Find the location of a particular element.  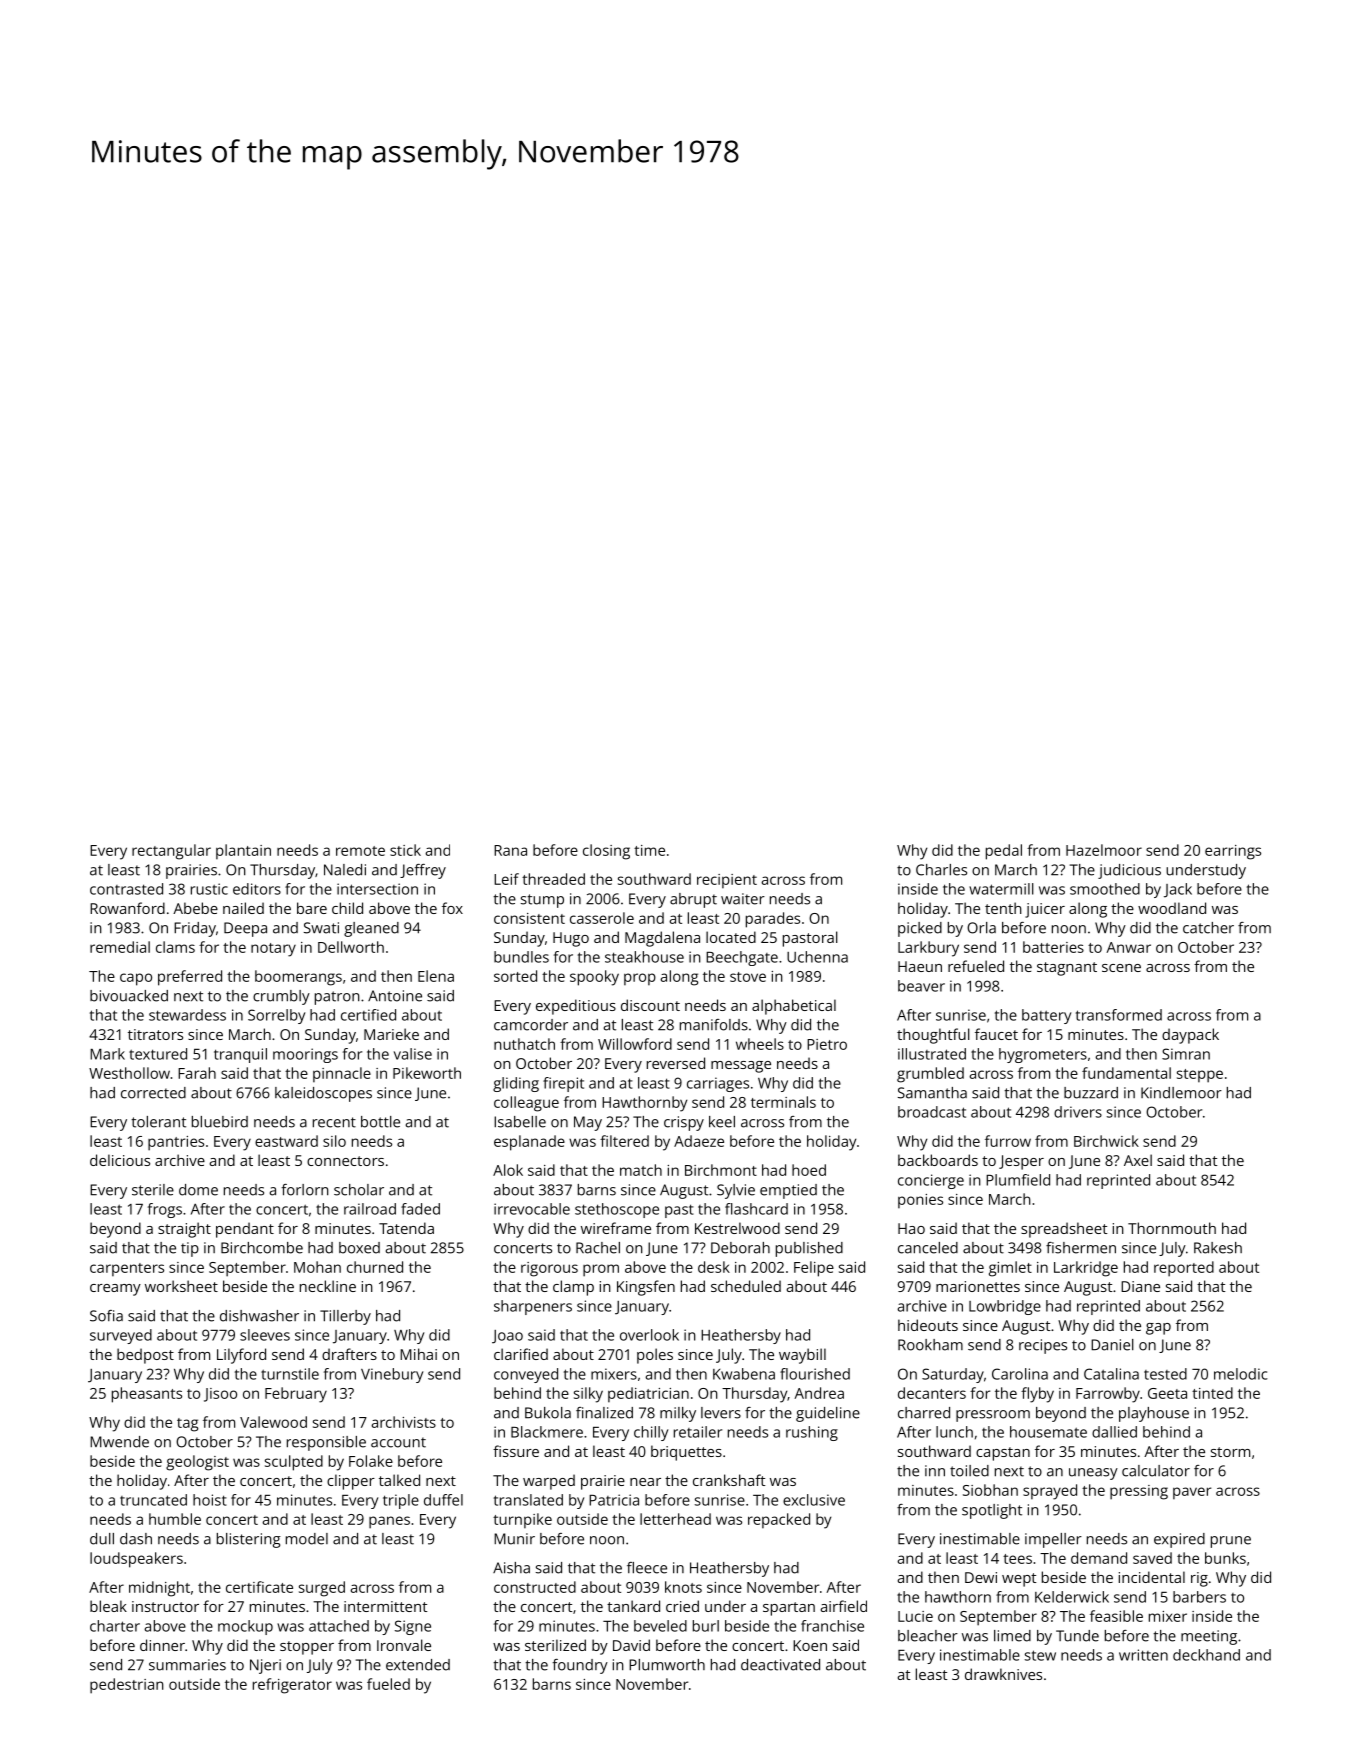

clams is located at coordinates (175, 947).
